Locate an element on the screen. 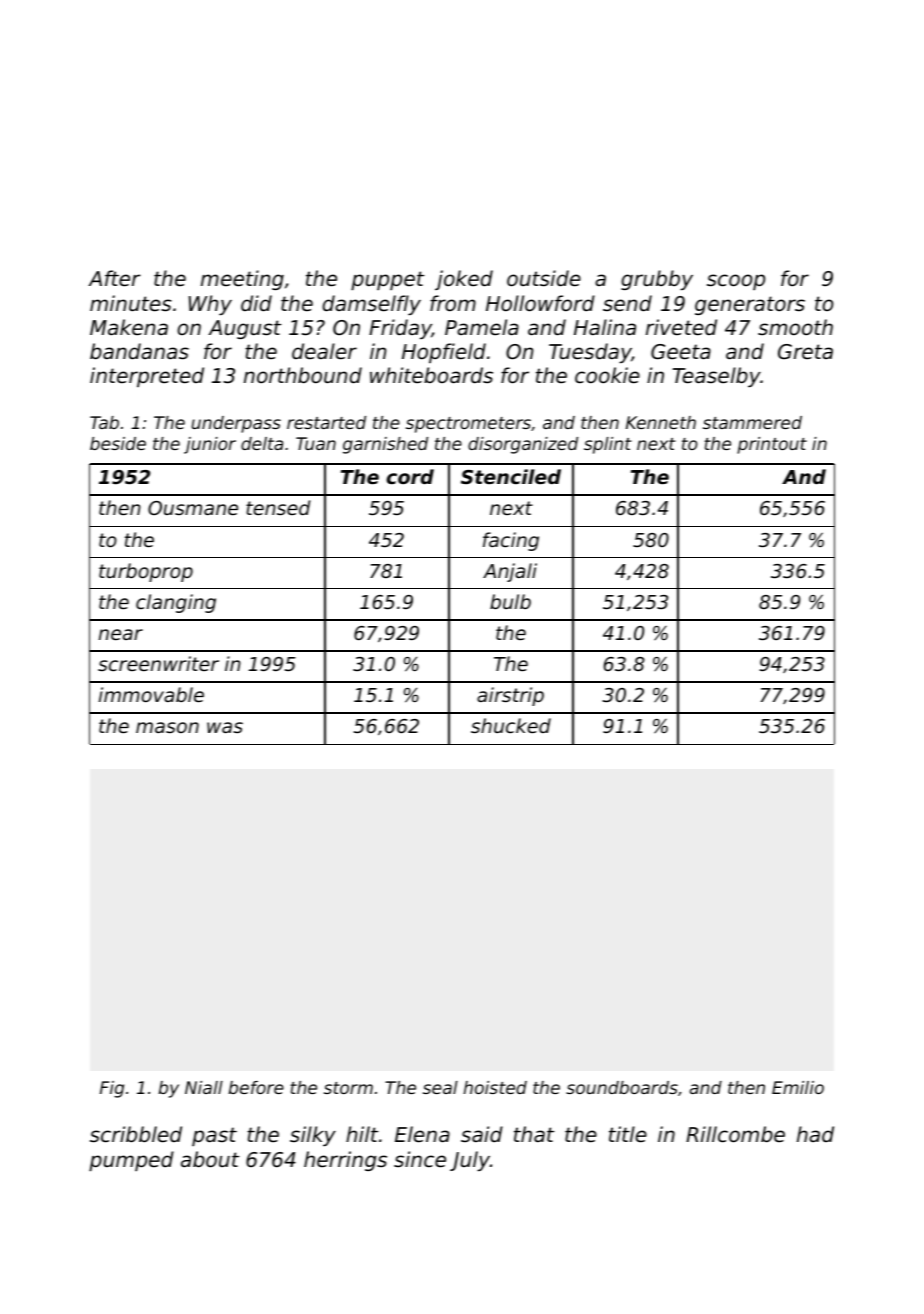 This screenshot has width=924, height=1314. shucked is located at coordinates (511, 725).
